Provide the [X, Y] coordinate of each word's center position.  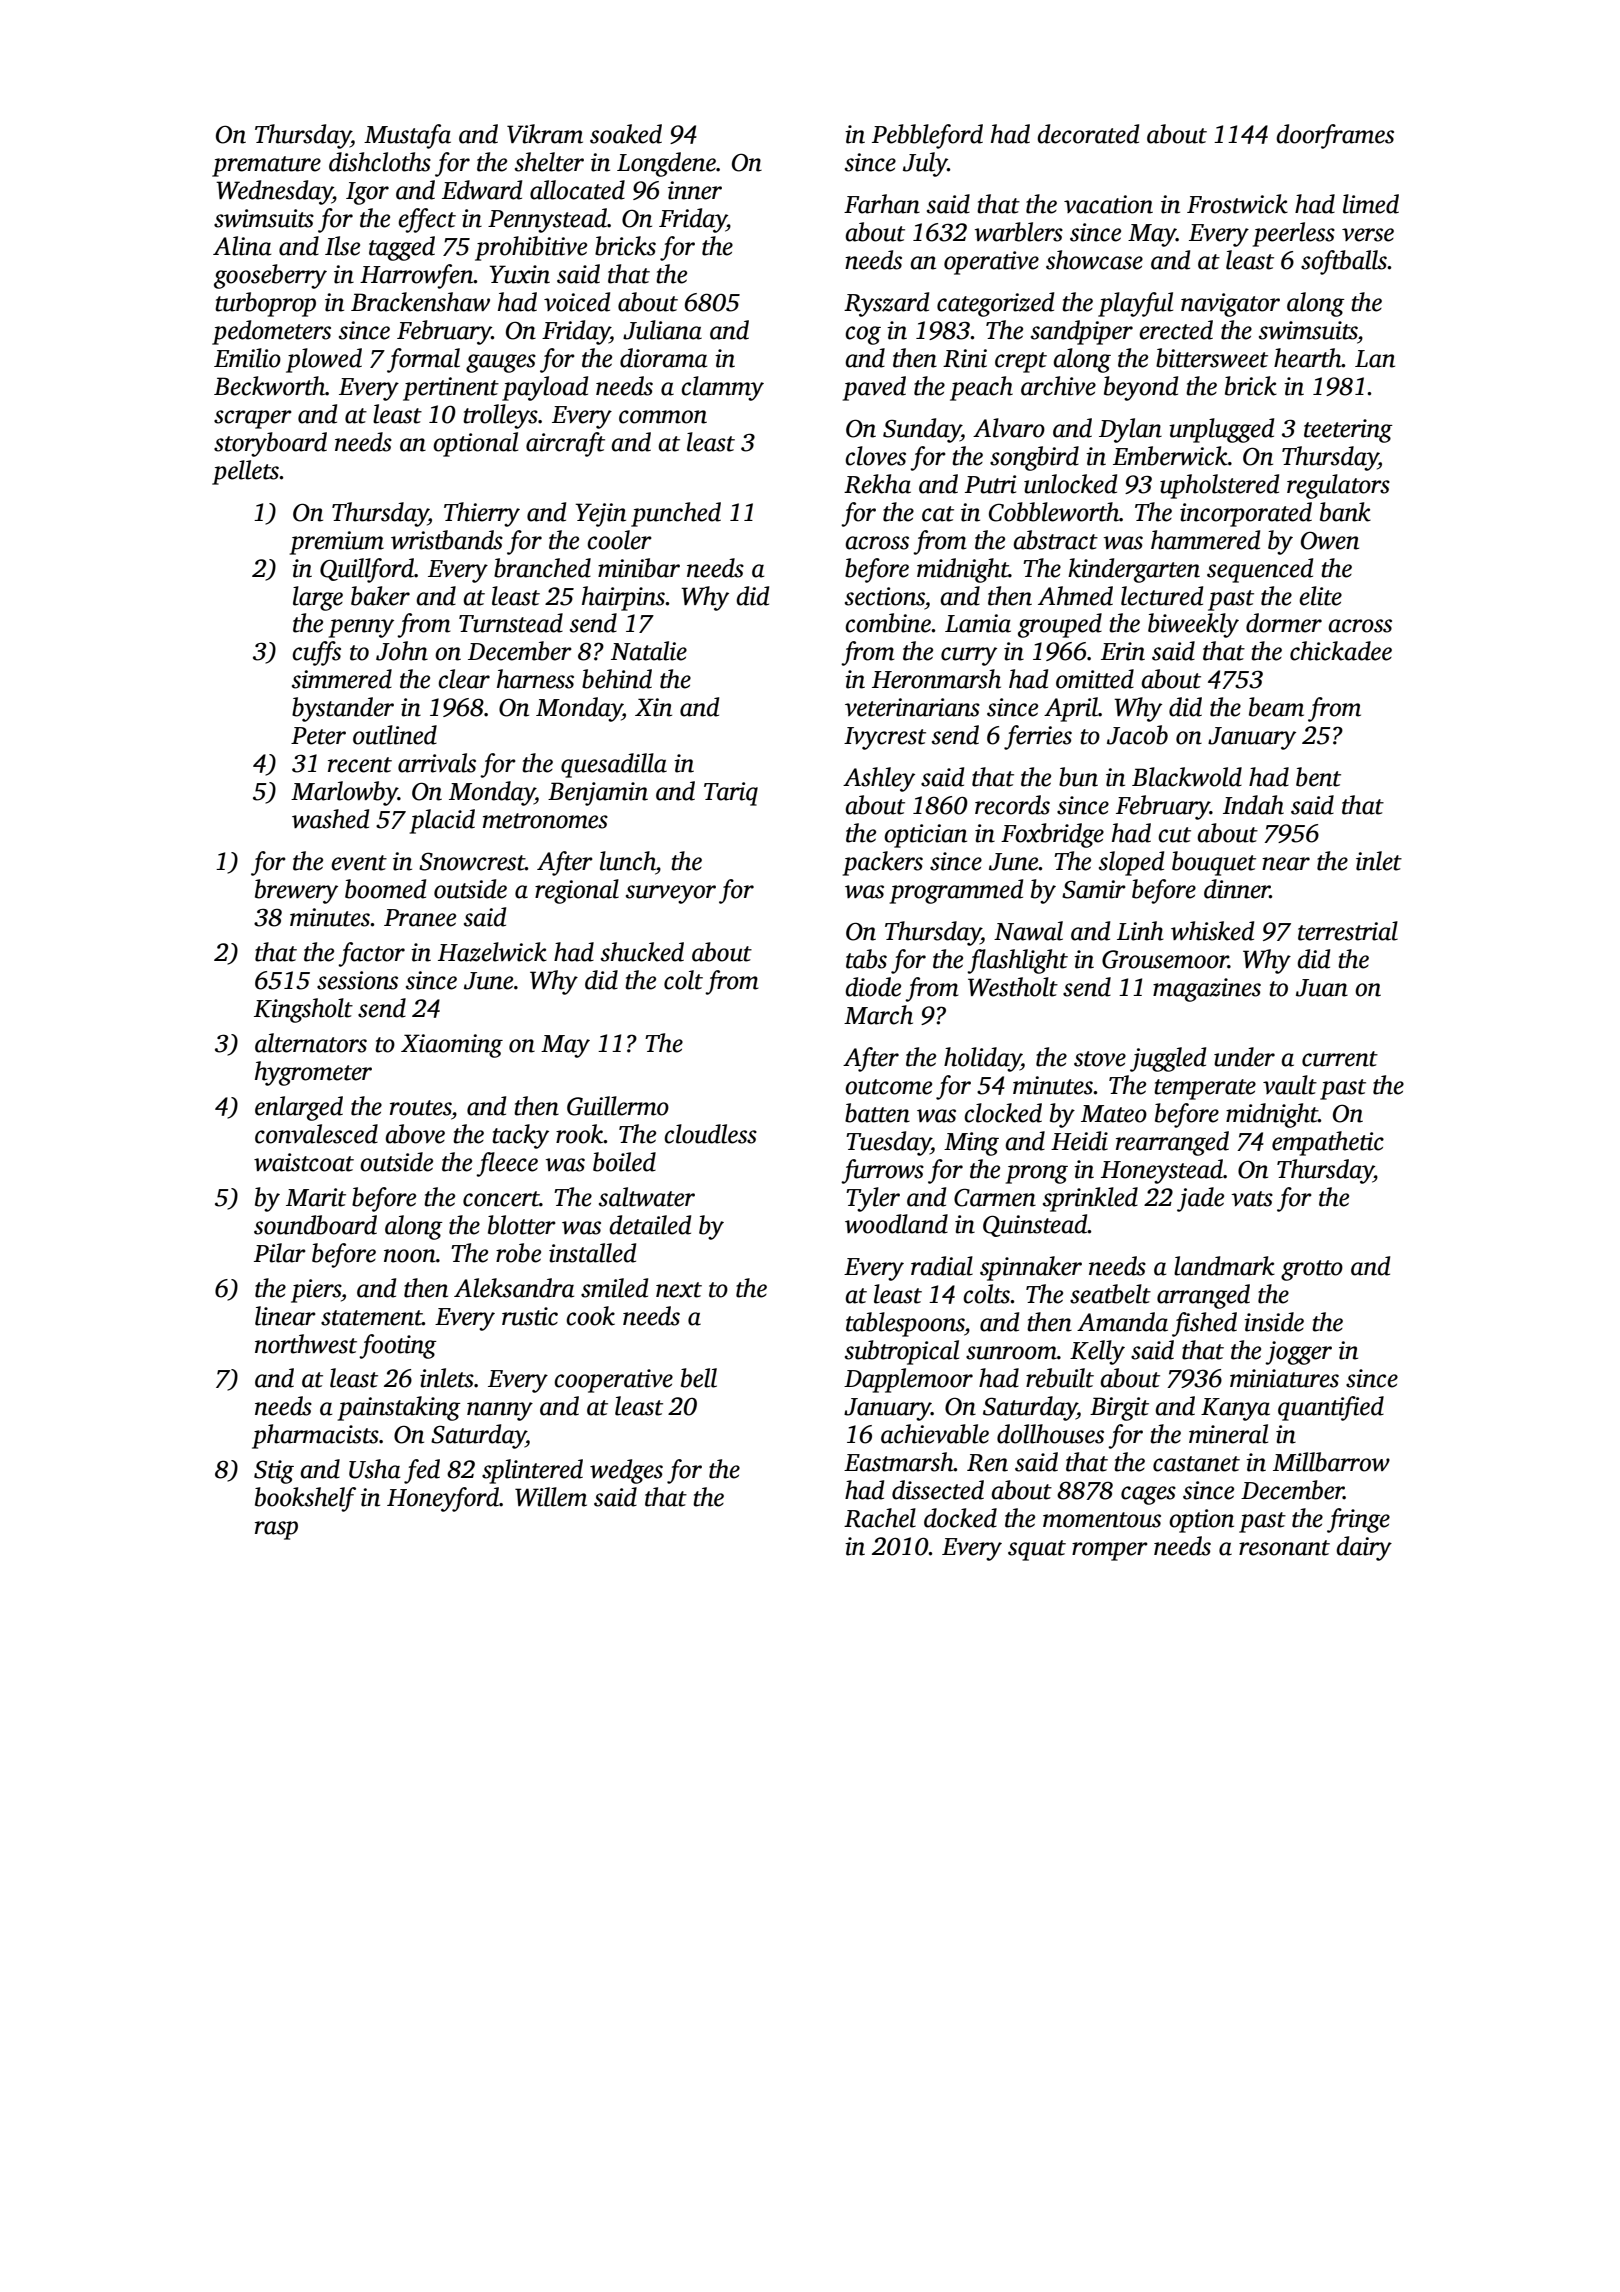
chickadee [1341, 651]
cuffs [316, 653]
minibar [639, 568]
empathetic [1328, 1143]
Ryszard [886, 304]
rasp [276, 1530]
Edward [482, 190]
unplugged [1221, 430]
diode [873, 987]
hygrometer [313, 1073]
